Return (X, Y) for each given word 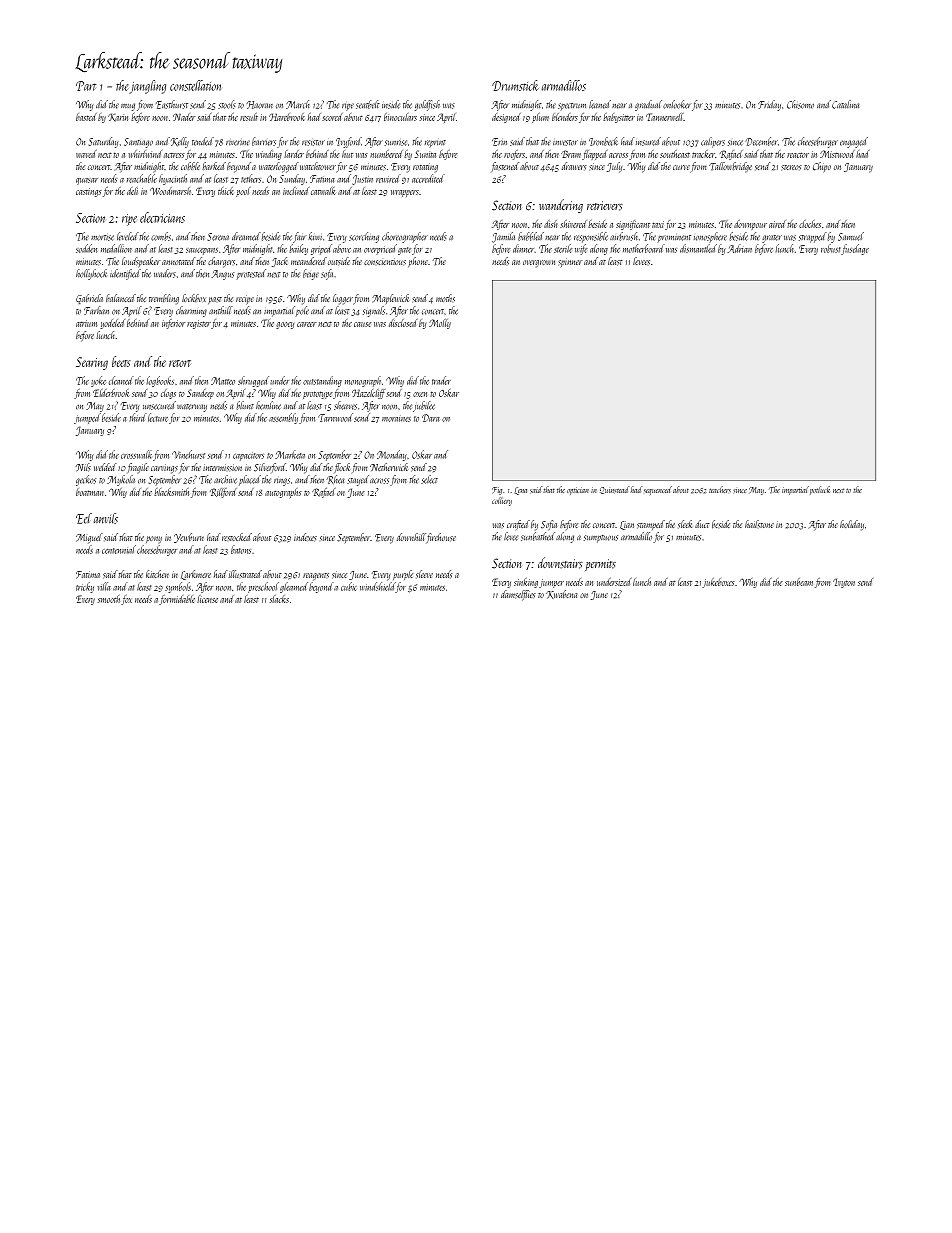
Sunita (425, 154)
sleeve (424, 574)
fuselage (855, 249)
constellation (195, 85)
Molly (440, 324)
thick (226, 191)
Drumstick (515, 85)
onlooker (676, 104)
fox (126, 600)
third (138, 417)
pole (302, 311)
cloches (810, 224)
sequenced (658, 490)
